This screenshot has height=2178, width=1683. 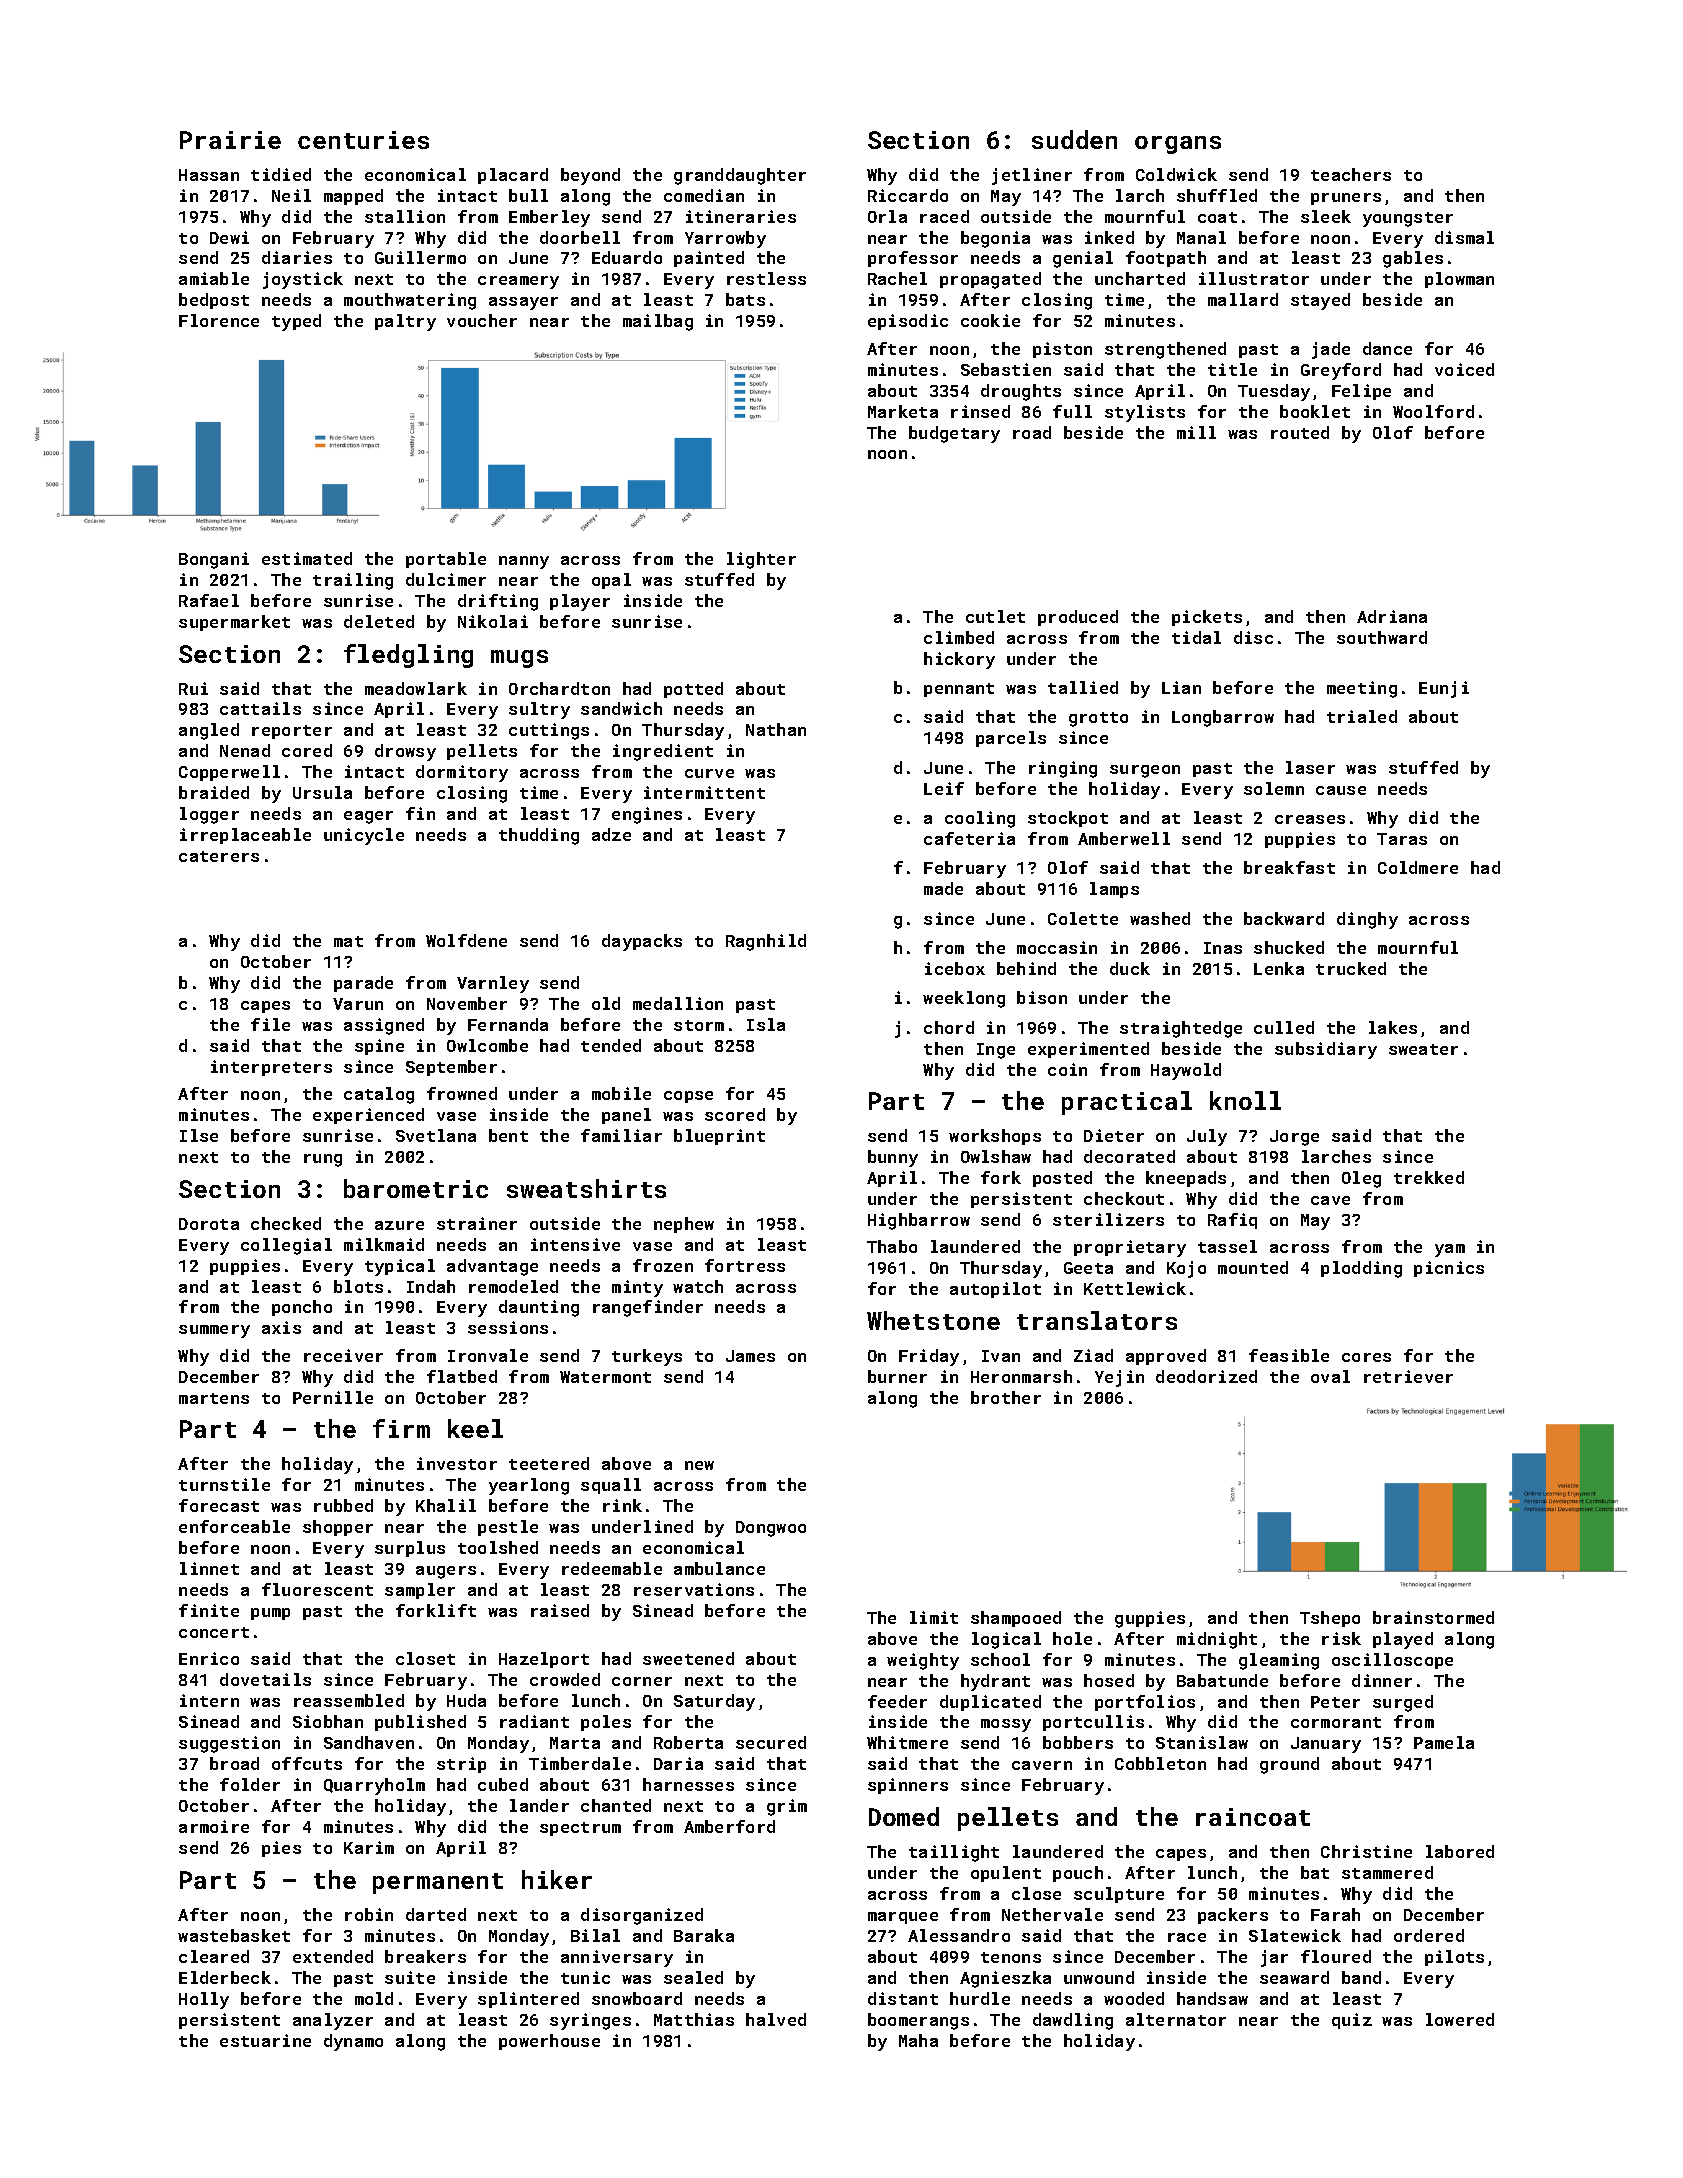 I want to click on lowered, so click(x=1460, y=2019).
